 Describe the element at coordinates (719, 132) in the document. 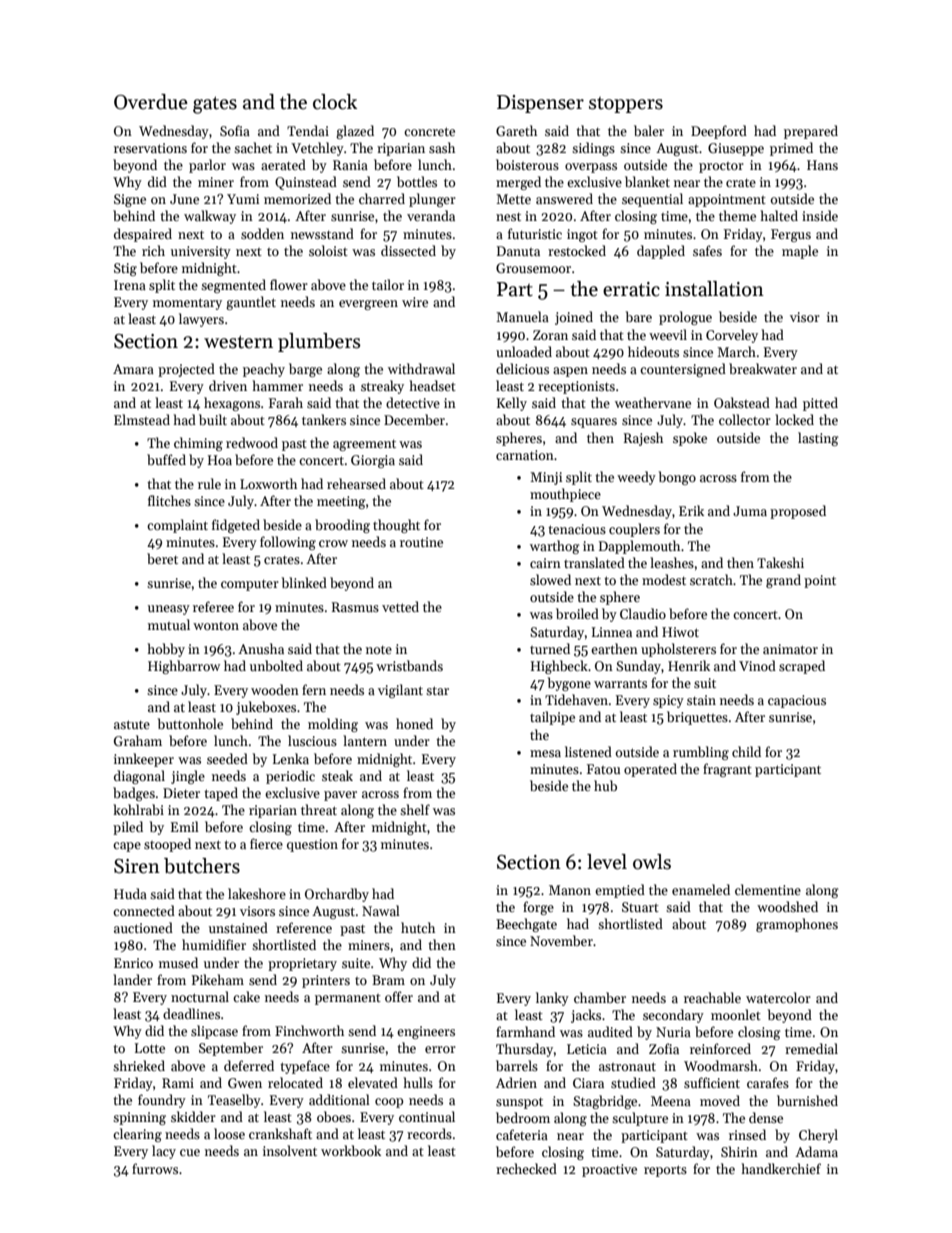

I see `Deepford` at that location.
